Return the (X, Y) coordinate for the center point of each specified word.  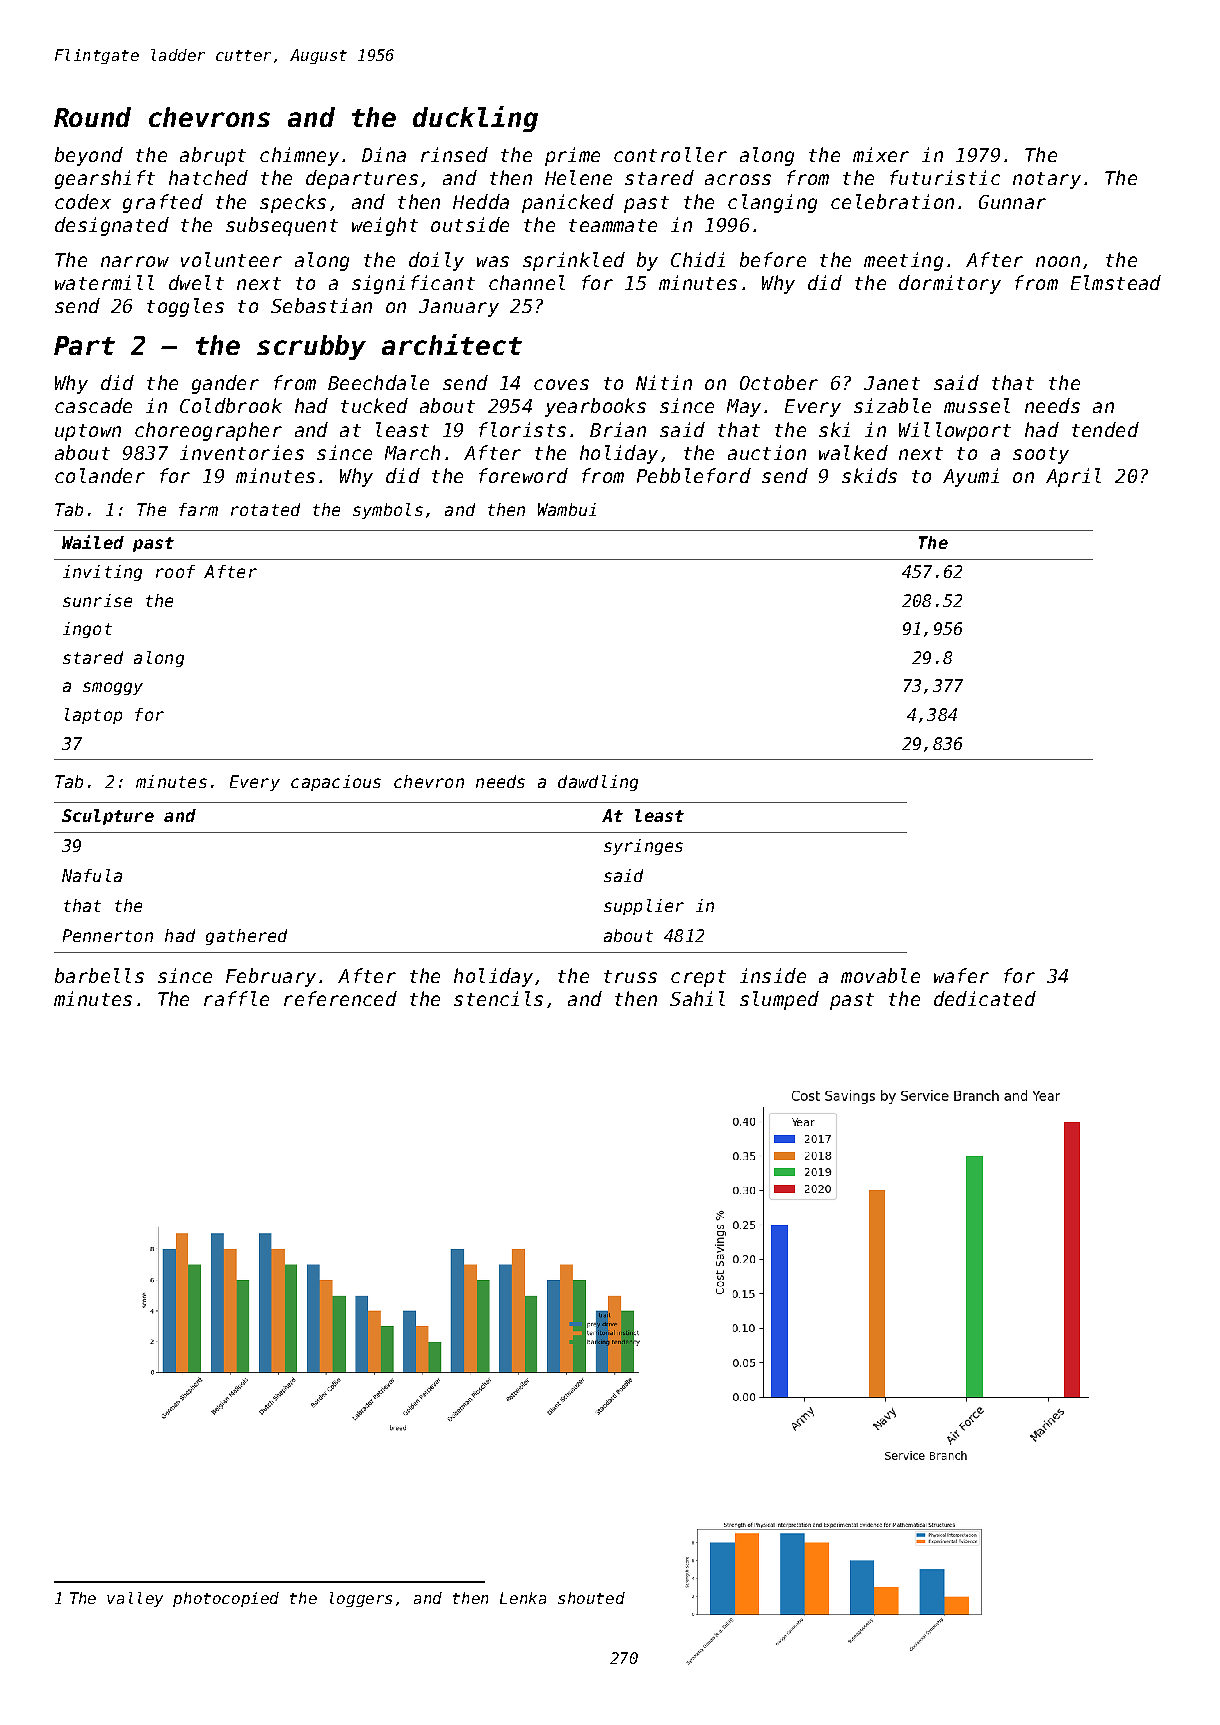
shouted (591, 1598)
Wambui (567, 509)
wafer (961, 975)
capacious (336, 783)
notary (1047, 180)
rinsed (454, 154)
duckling (475, 119)
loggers (361, 1599)
